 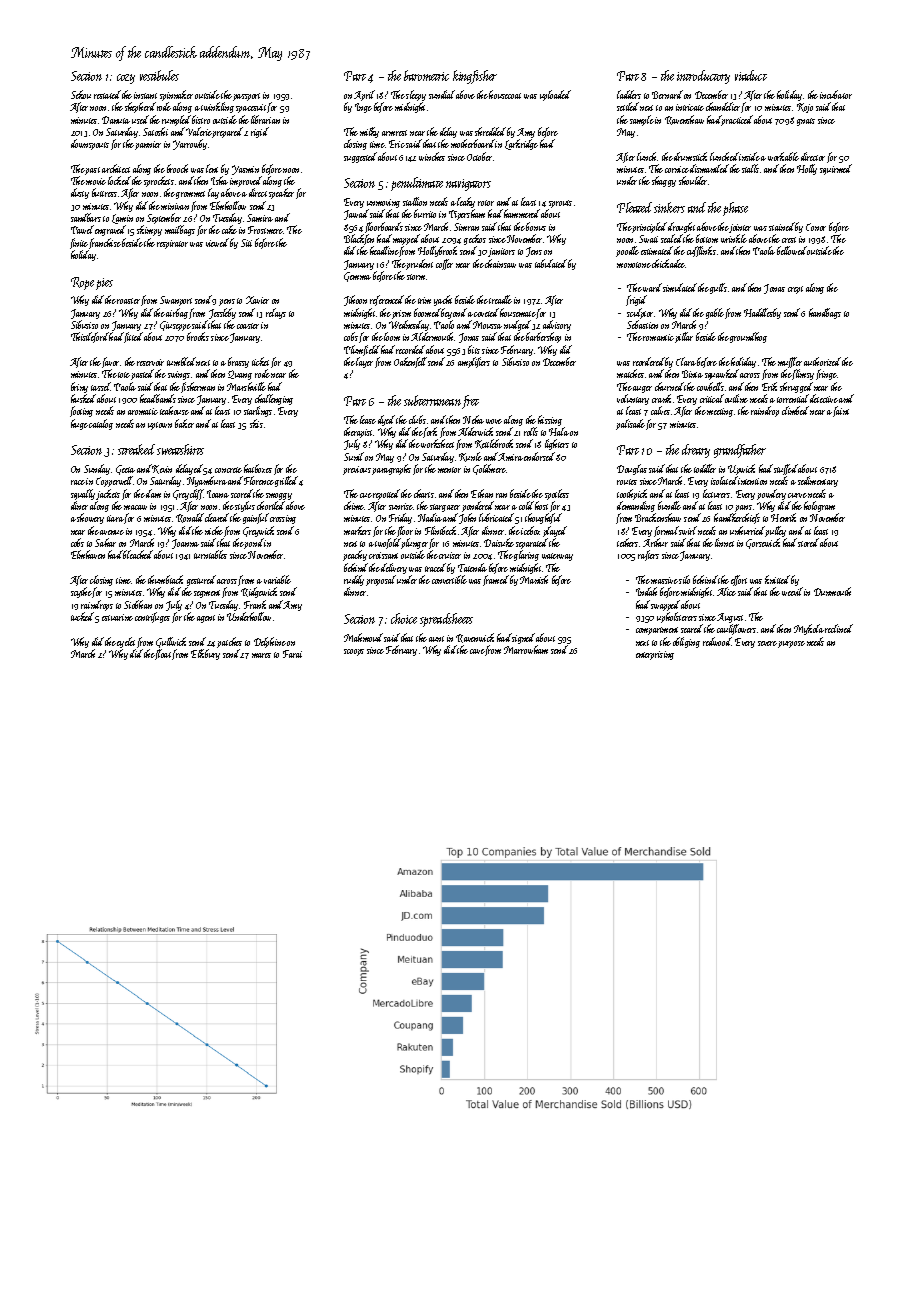 I want to click on ward, so click(x=652, y=287).
